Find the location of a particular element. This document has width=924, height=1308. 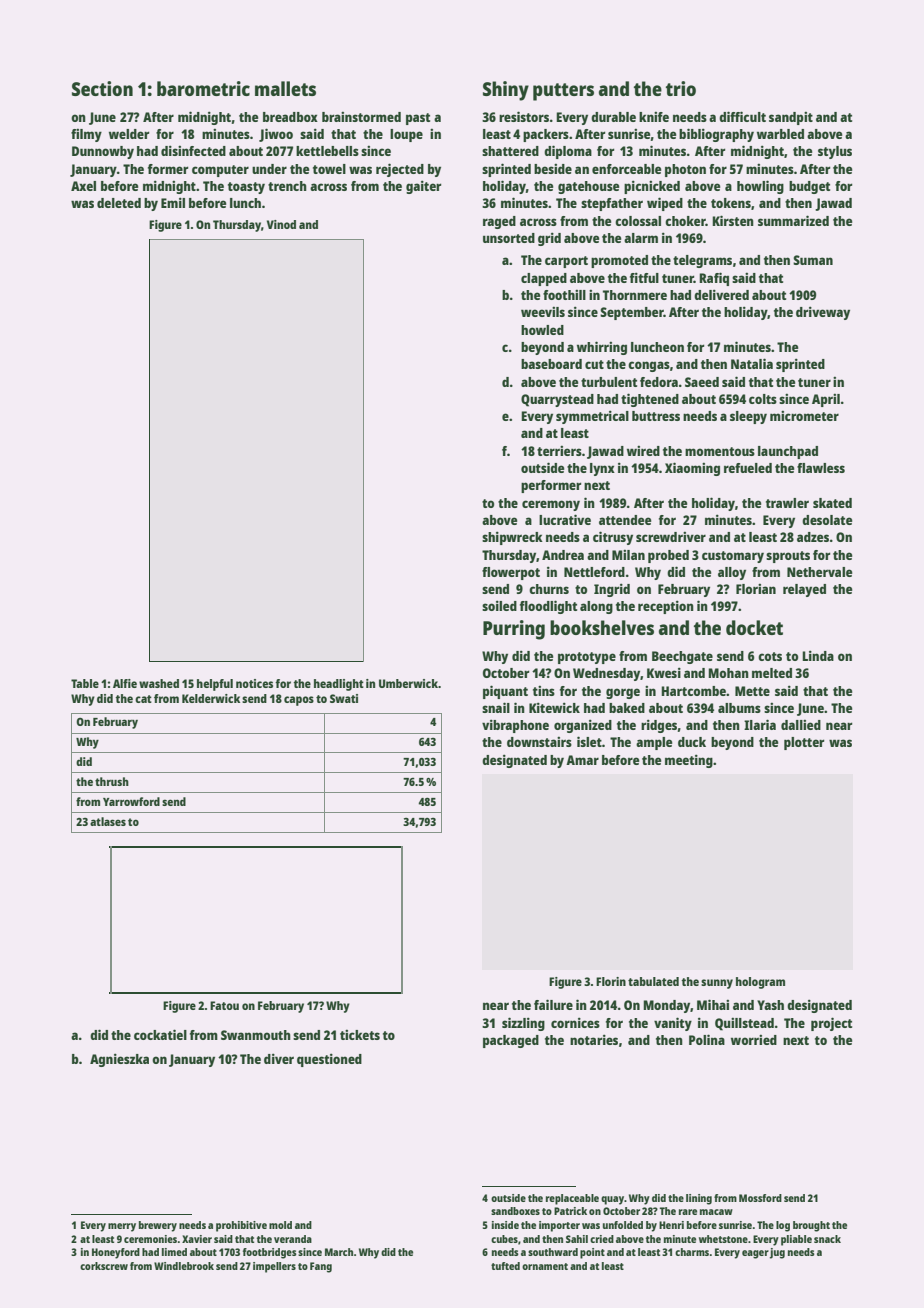

trio is located at coordinates (681, 88).
